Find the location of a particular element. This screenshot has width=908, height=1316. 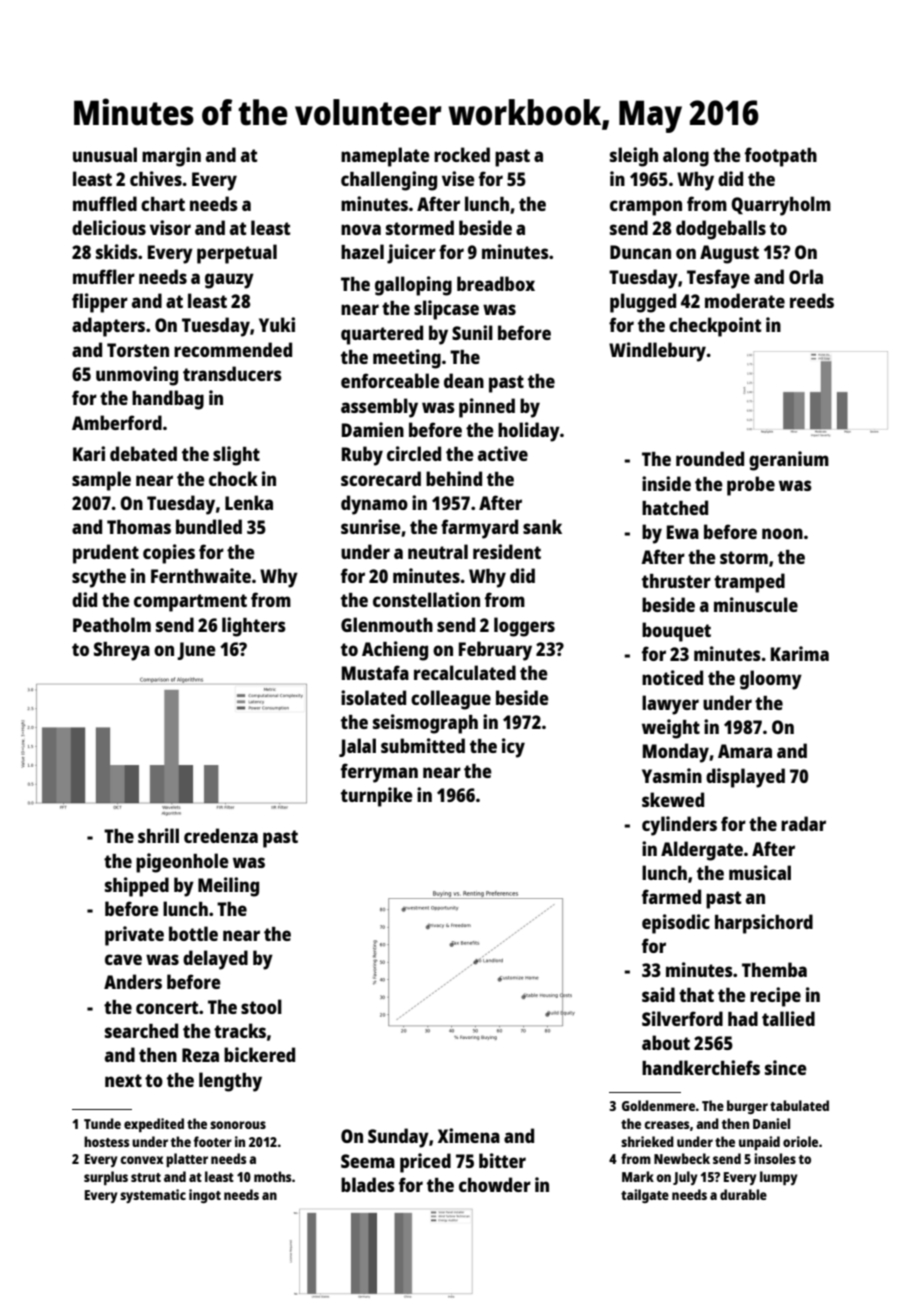

footpath is located at coordinates (781, 157).
